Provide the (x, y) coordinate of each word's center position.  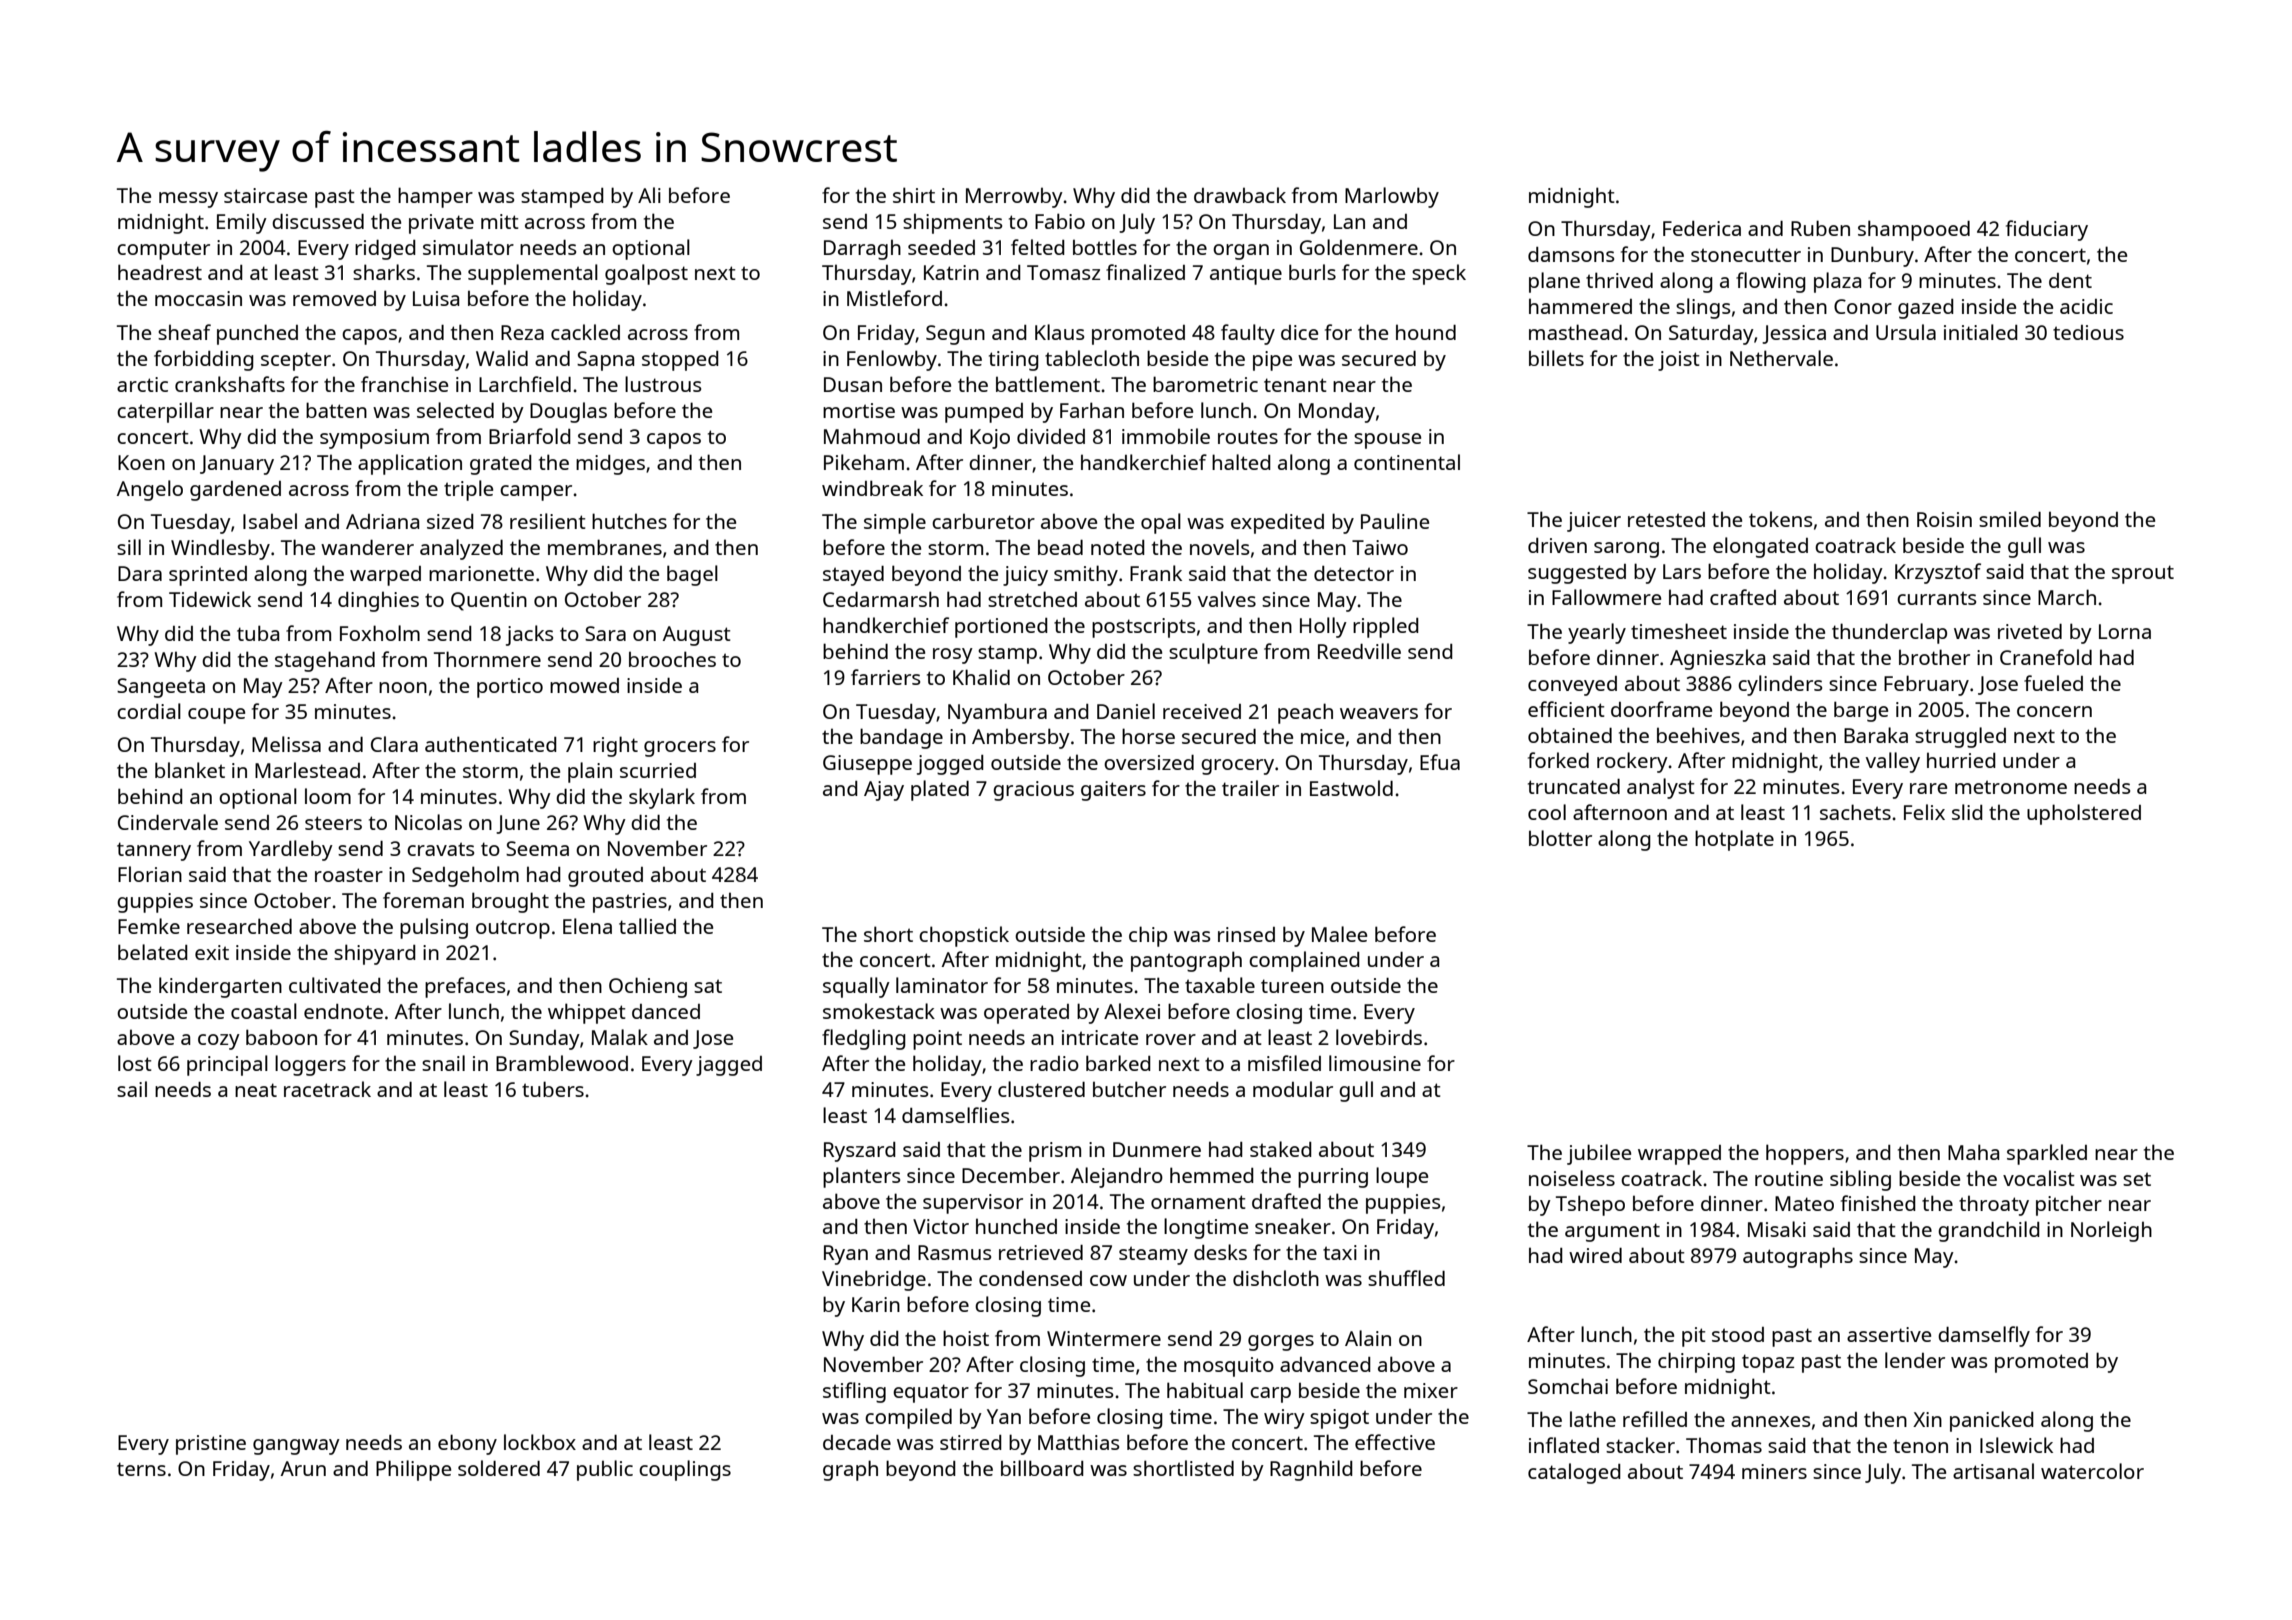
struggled (1960, 737)
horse (1148, 736)
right (615, 746)
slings (1703, 308)
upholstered (2084, 814)
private (441, 224)
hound (1426, 332)
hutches (629, 521)
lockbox (540, 1442)
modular (1293, 1089)
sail (132, 1089)
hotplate (1734, 840)
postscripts (1143, 628)
